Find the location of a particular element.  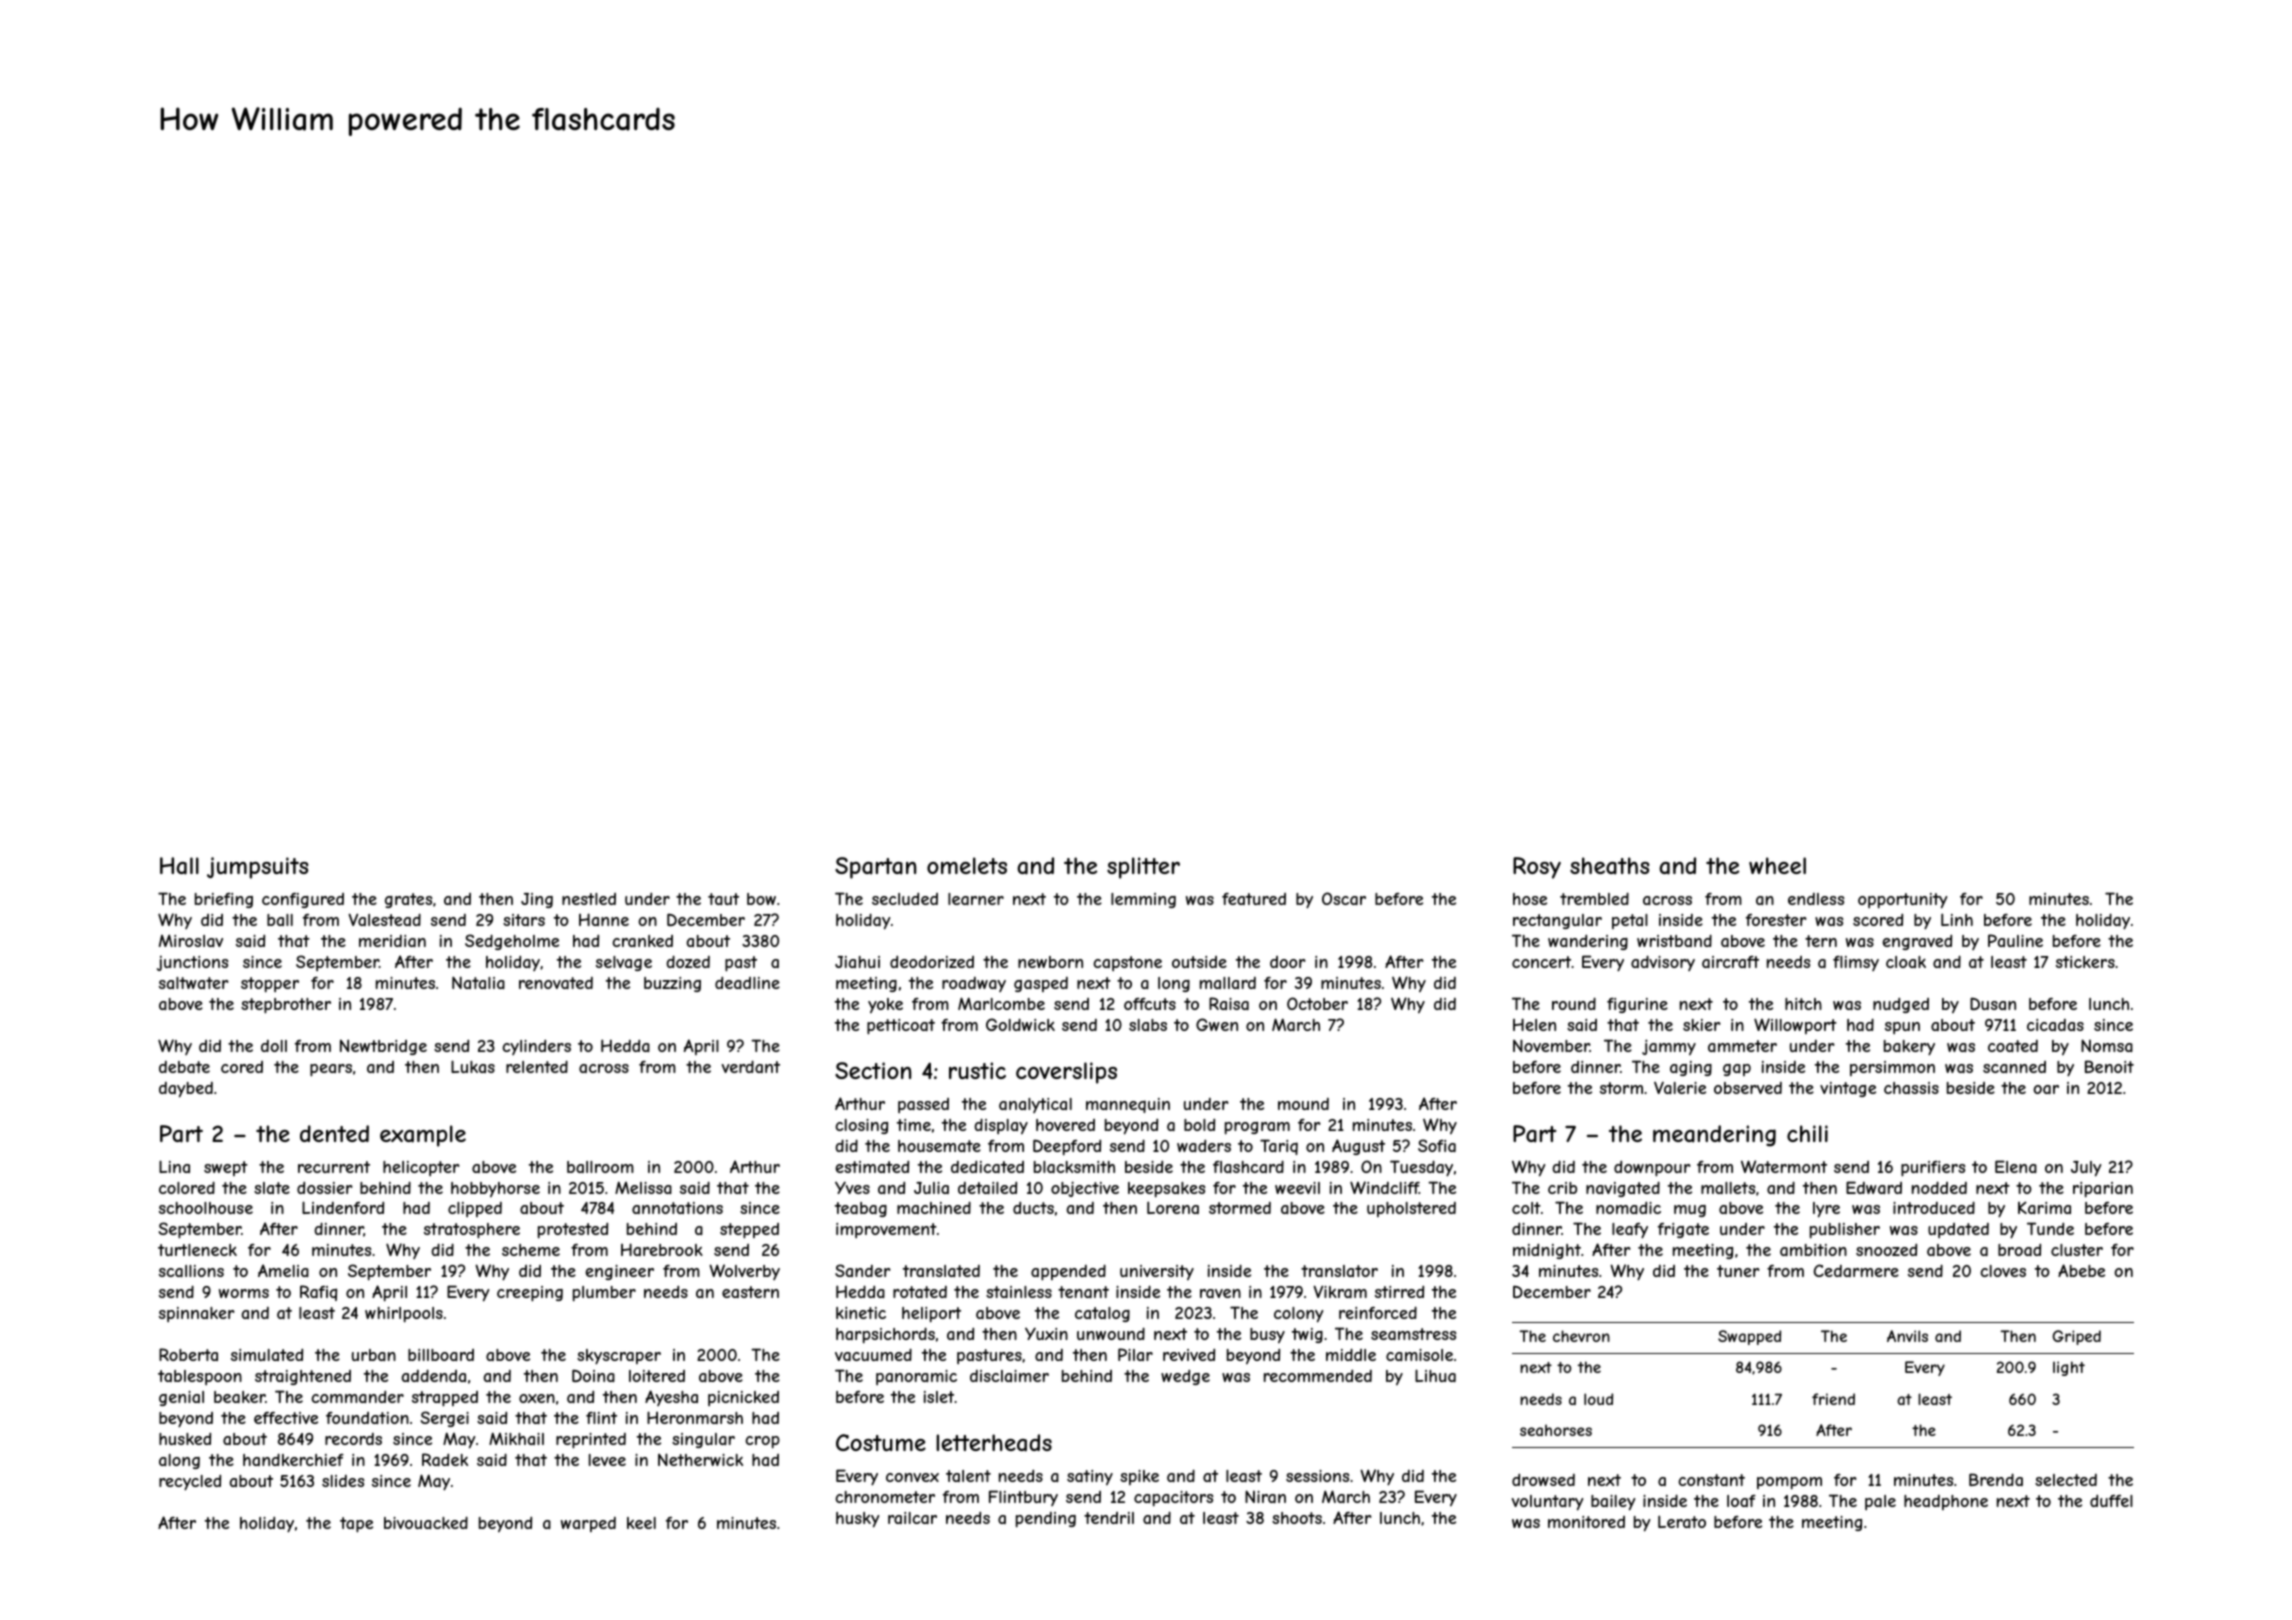

July is located at coordinates (2086, 1169).
